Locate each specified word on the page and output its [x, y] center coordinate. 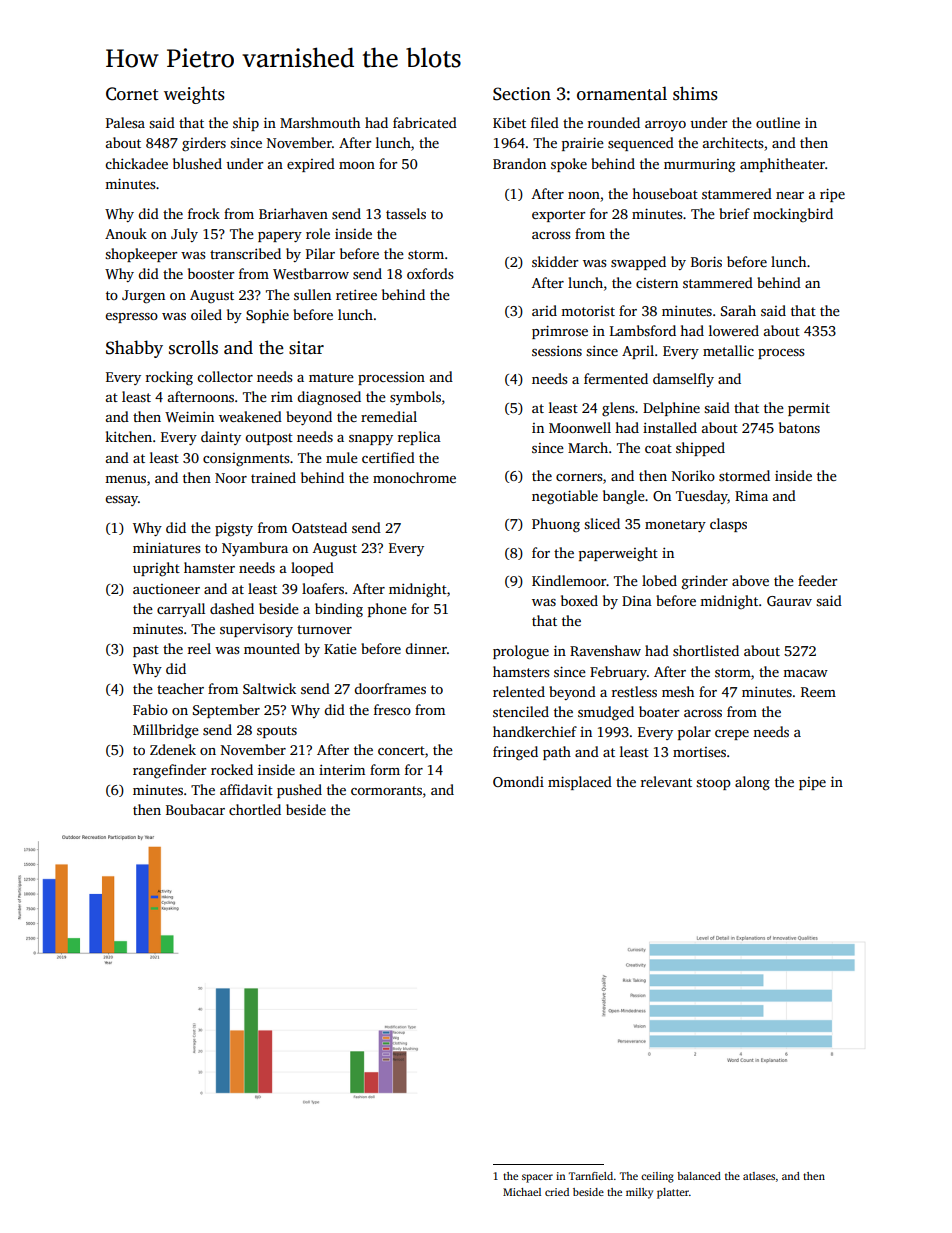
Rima [751, 495]
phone [387, 610]
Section [522, 94]
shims [695, 93]
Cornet [132, 94]
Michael [522, 1192]
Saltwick [269, 688]
